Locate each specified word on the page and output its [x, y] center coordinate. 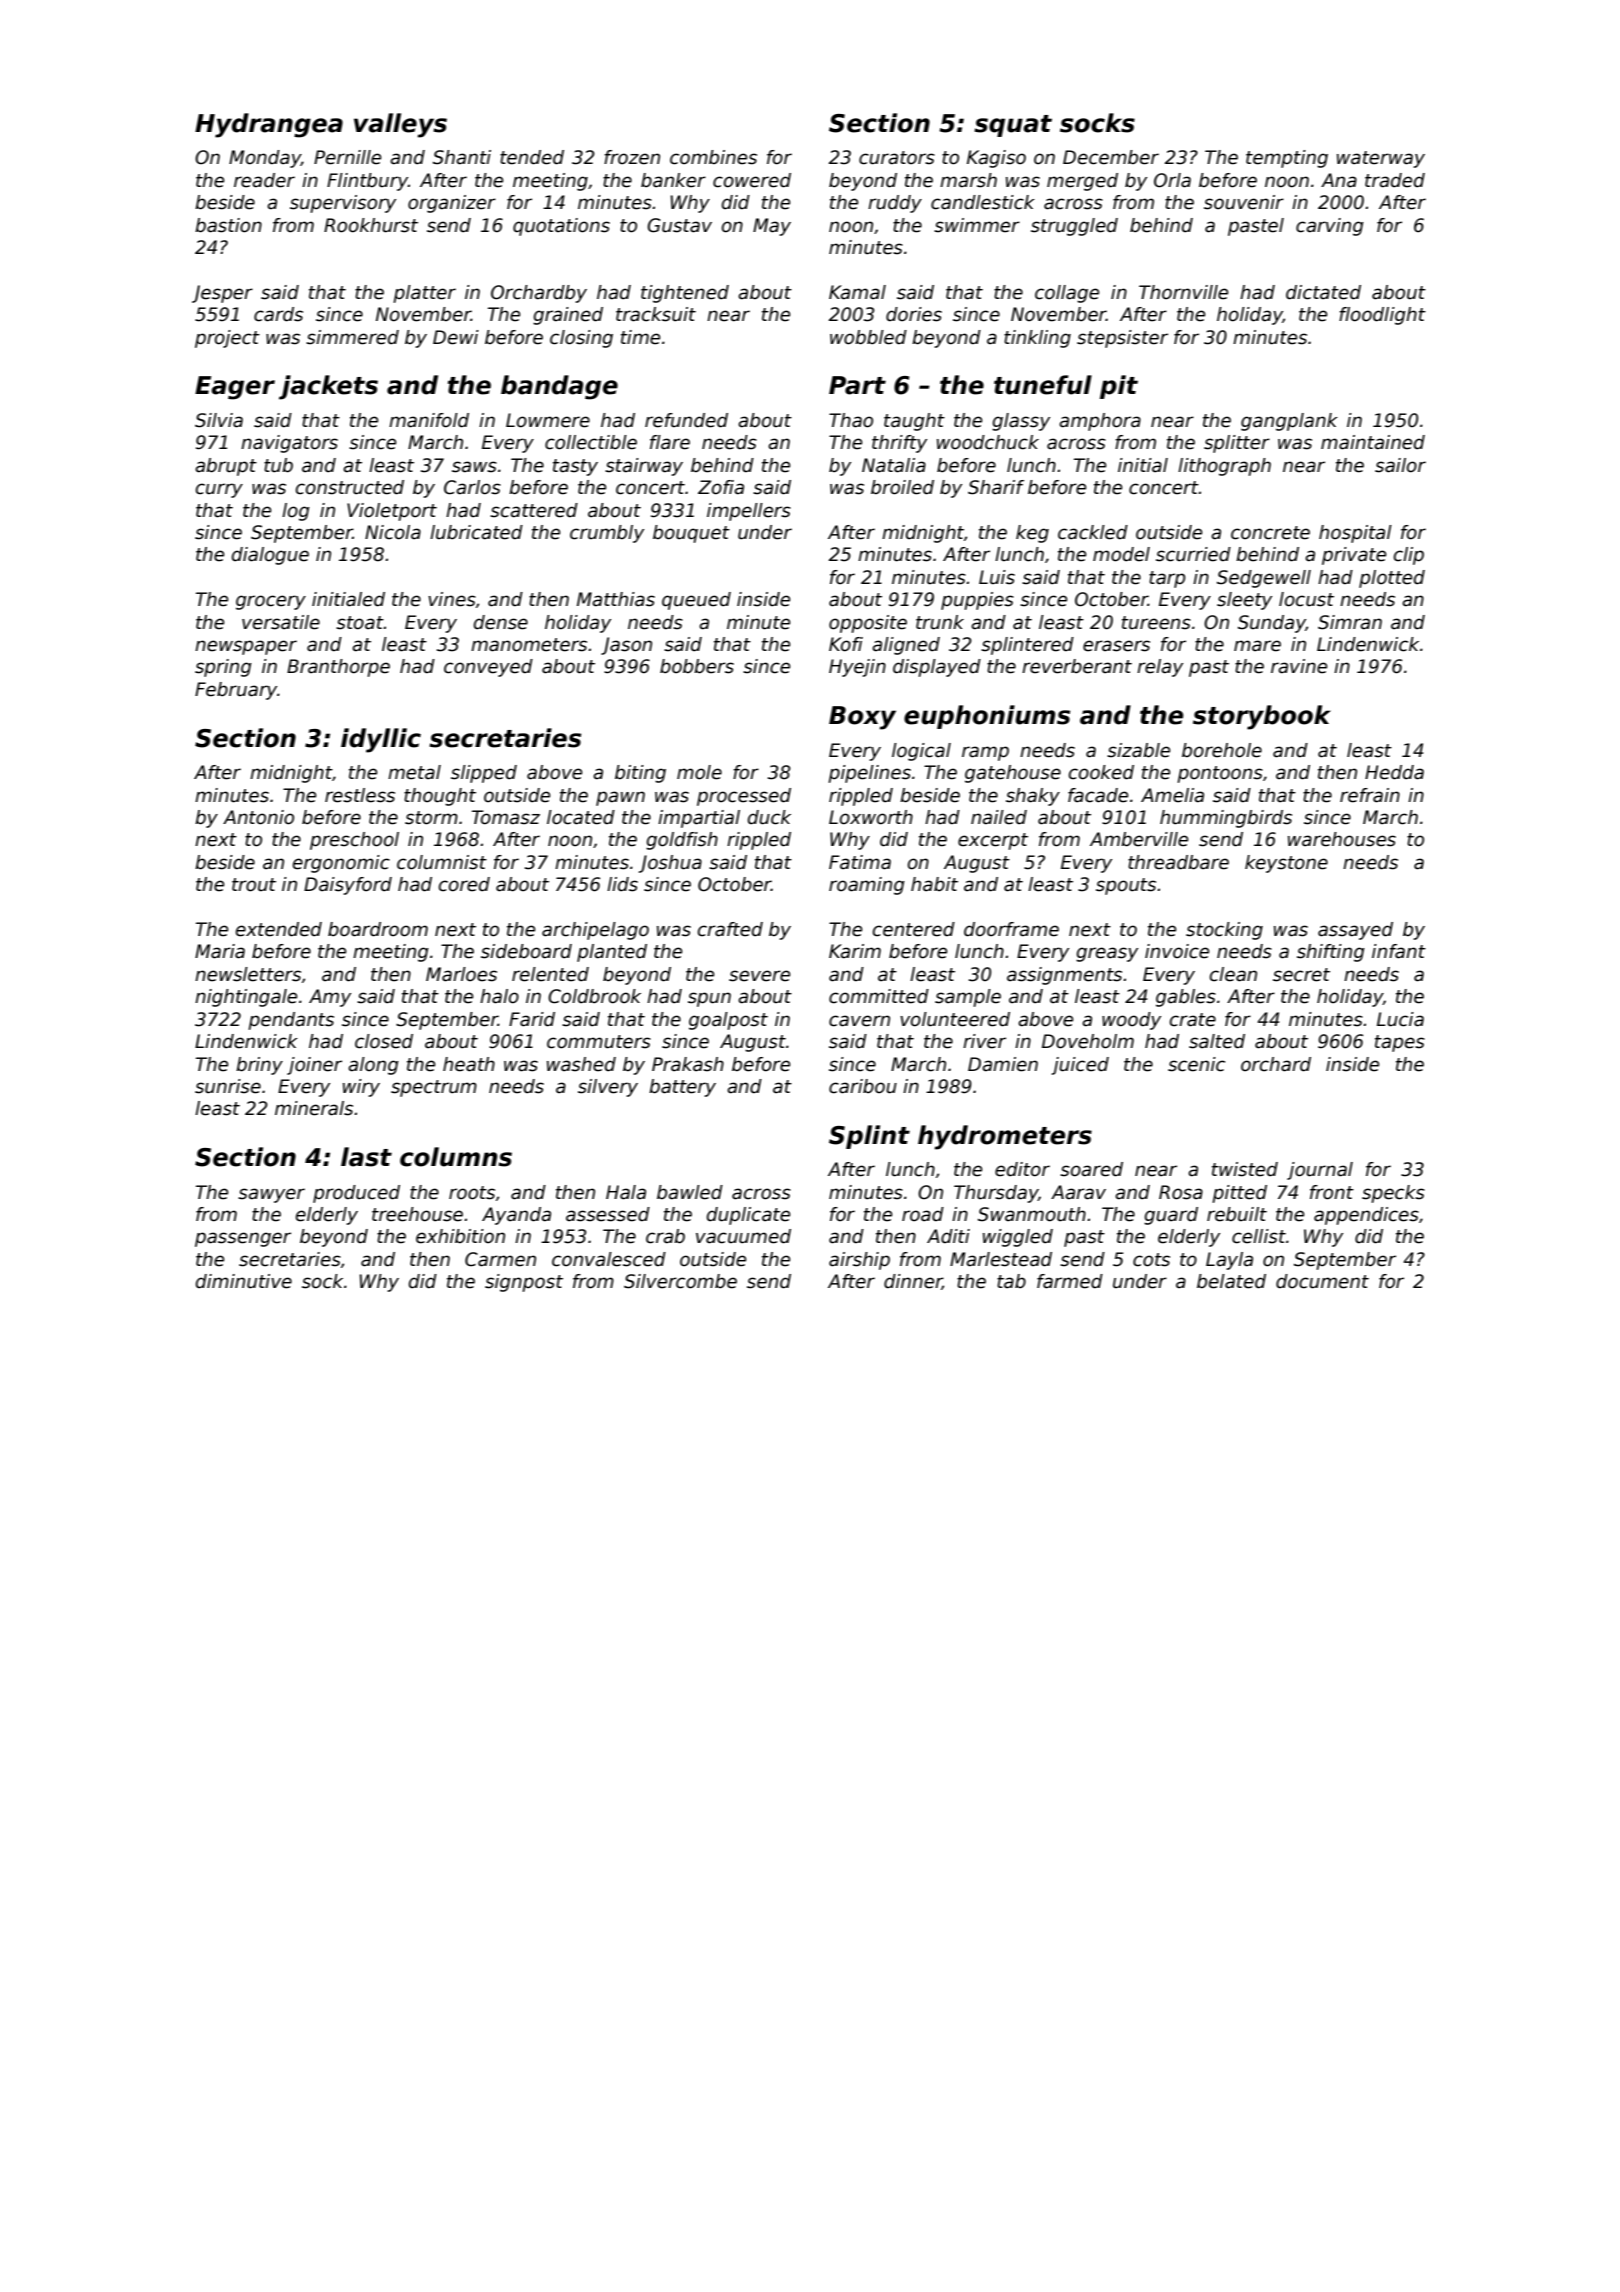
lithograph [1224, 467]
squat [1013, 126]
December [1111, 157]
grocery [271, 602]
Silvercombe [680, 1281]
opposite [868, 624]
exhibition [460, 1236]
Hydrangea [269, 125]
